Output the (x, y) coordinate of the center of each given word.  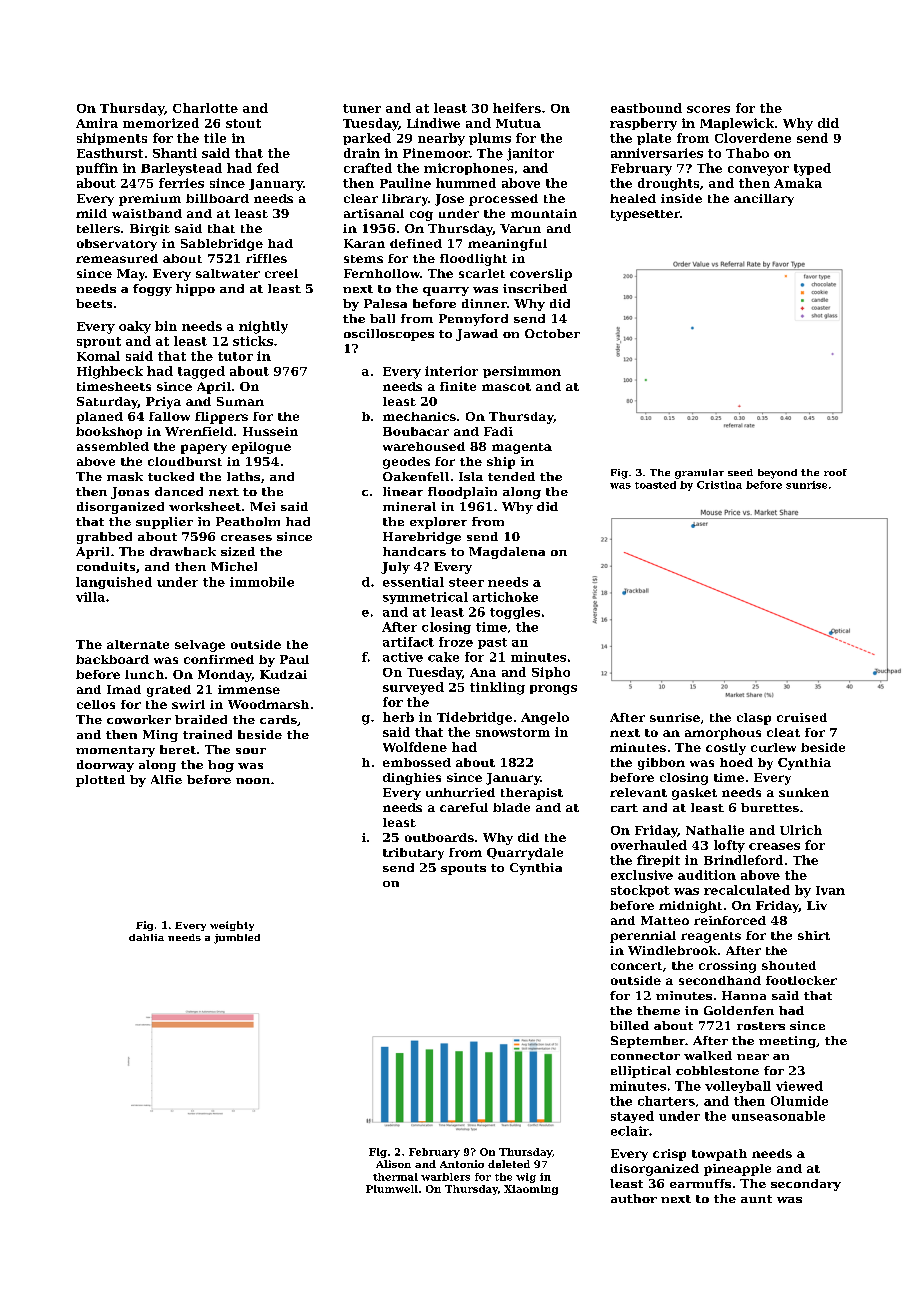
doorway (105, 766)
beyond (777, 474)
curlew (773, 747)
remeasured (117, 258)
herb (398, 717)
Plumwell (392, 1189)
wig (526, 1178)
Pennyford (473, 320)
